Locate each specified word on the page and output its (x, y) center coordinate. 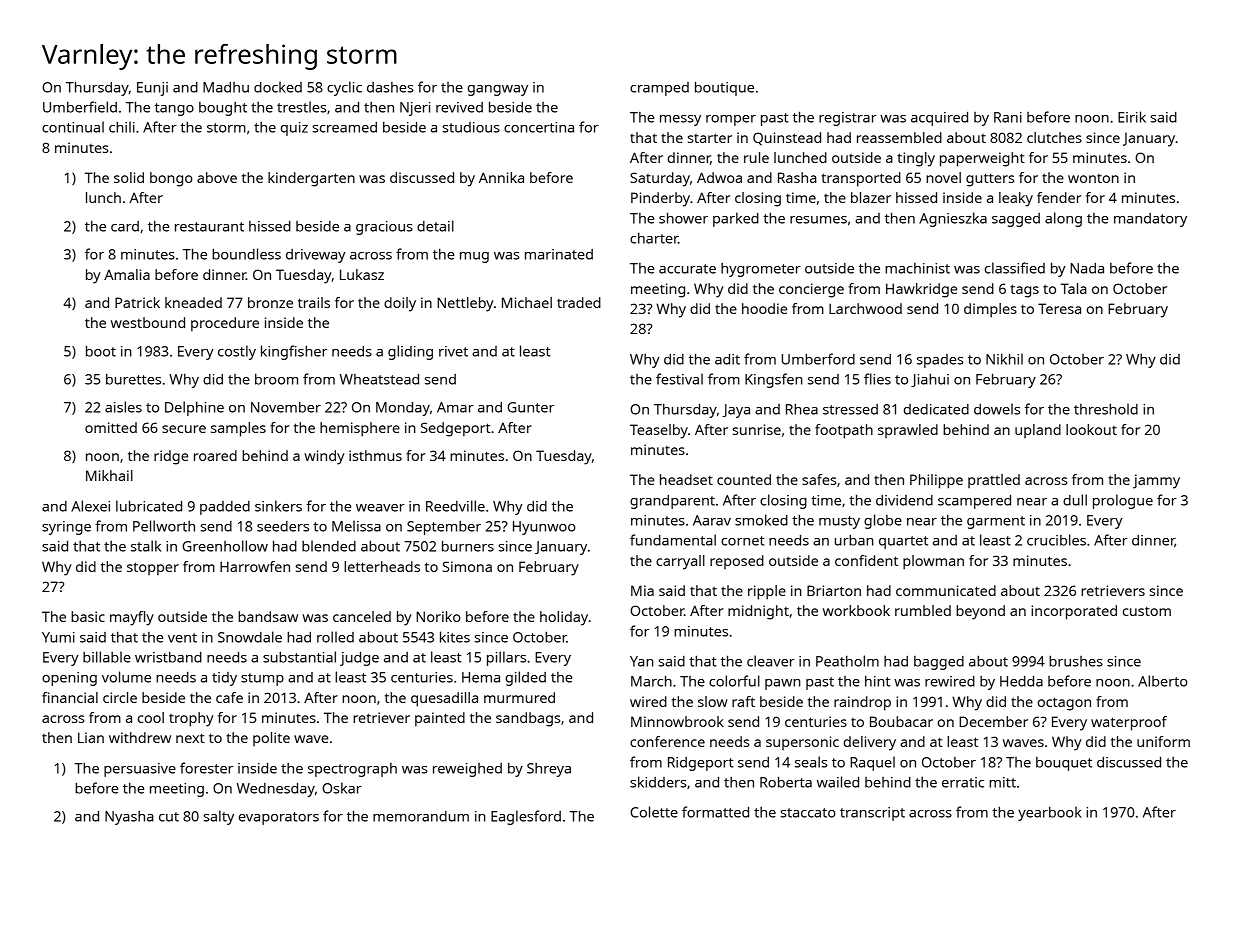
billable (107, 657)
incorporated (1074, 612)
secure (184, 429)
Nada (1087, 268)
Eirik (1132, 117)
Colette (654, 812)
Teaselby (659, 431)
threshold (1106, 409)
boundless (246, 254)
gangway (498, 90)
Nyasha (129, 818)
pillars (506, 658)
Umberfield (80, 107)
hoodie (764, 308)
